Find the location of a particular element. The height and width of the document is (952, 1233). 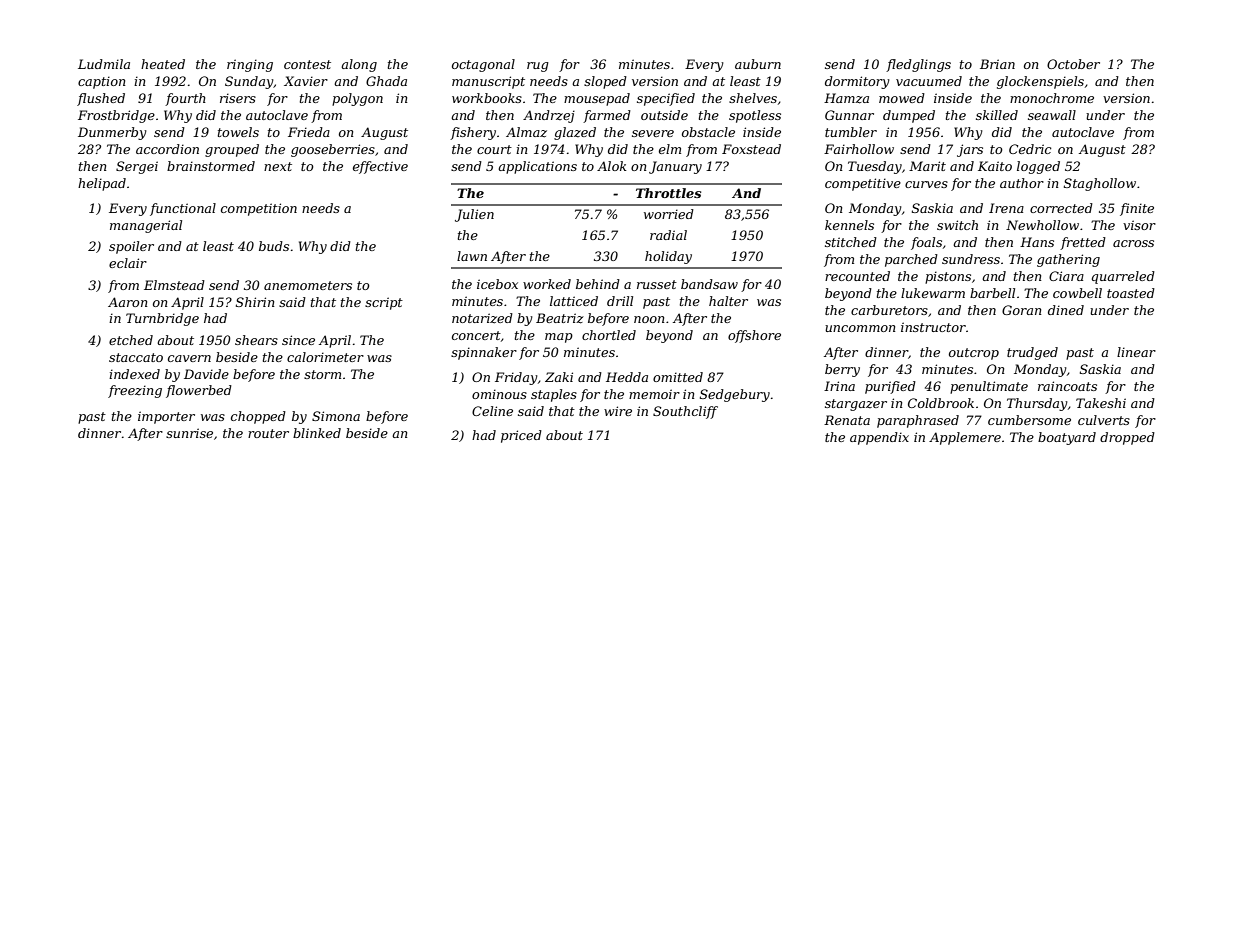

Andrzej is located at coordinates (549, 116).
